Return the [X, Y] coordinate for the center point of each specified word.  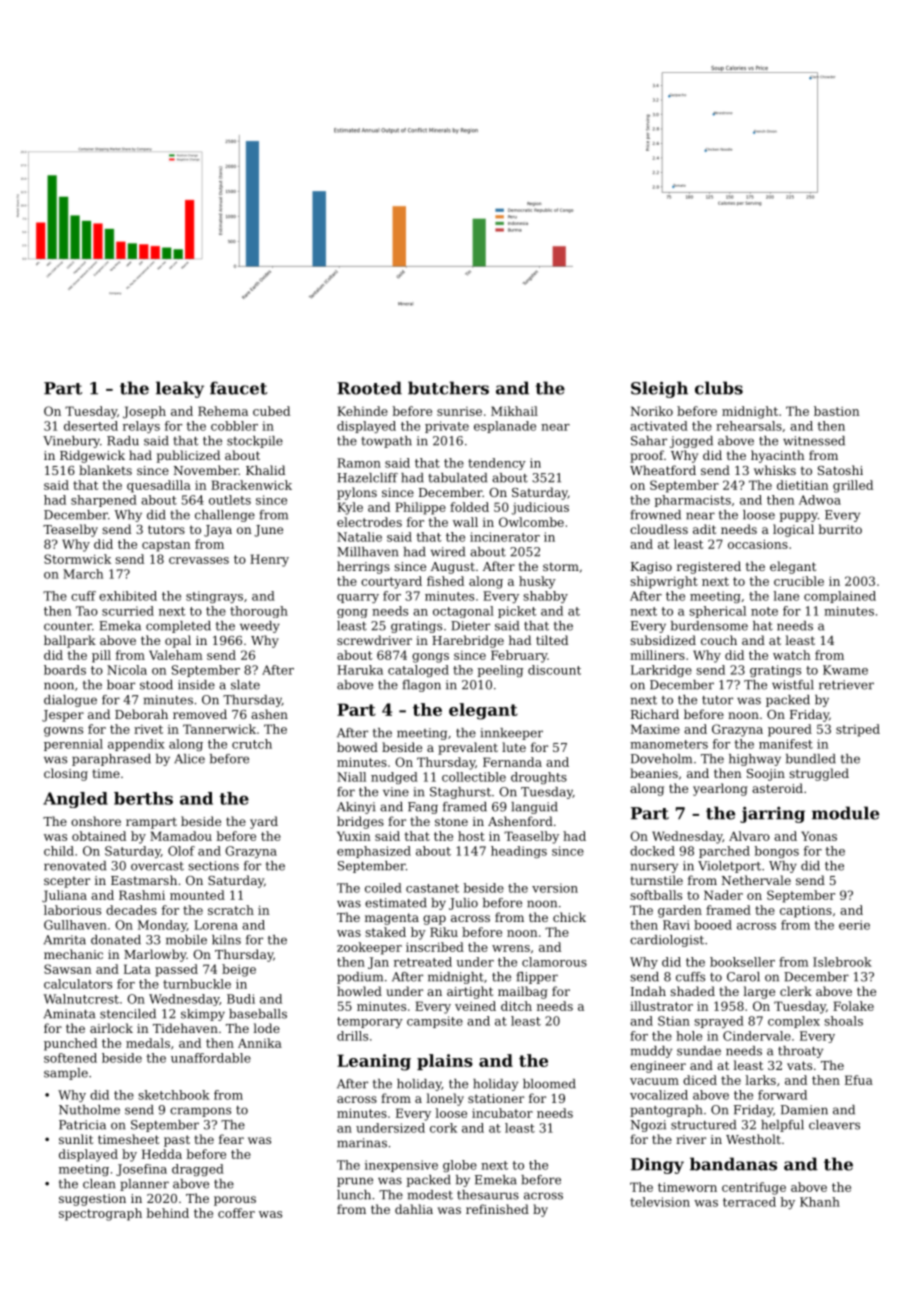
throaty [800, 1052]
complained [840, 597]
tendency [497, 464]
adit [704, 529]
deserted [91, 426]
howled [359, 991]
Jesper [63, 716]
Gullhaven [75, 925]
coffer [236, 1213]
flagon [422, 686]
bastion [837, 411]
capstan [166, 546]
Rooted [369, 388]
